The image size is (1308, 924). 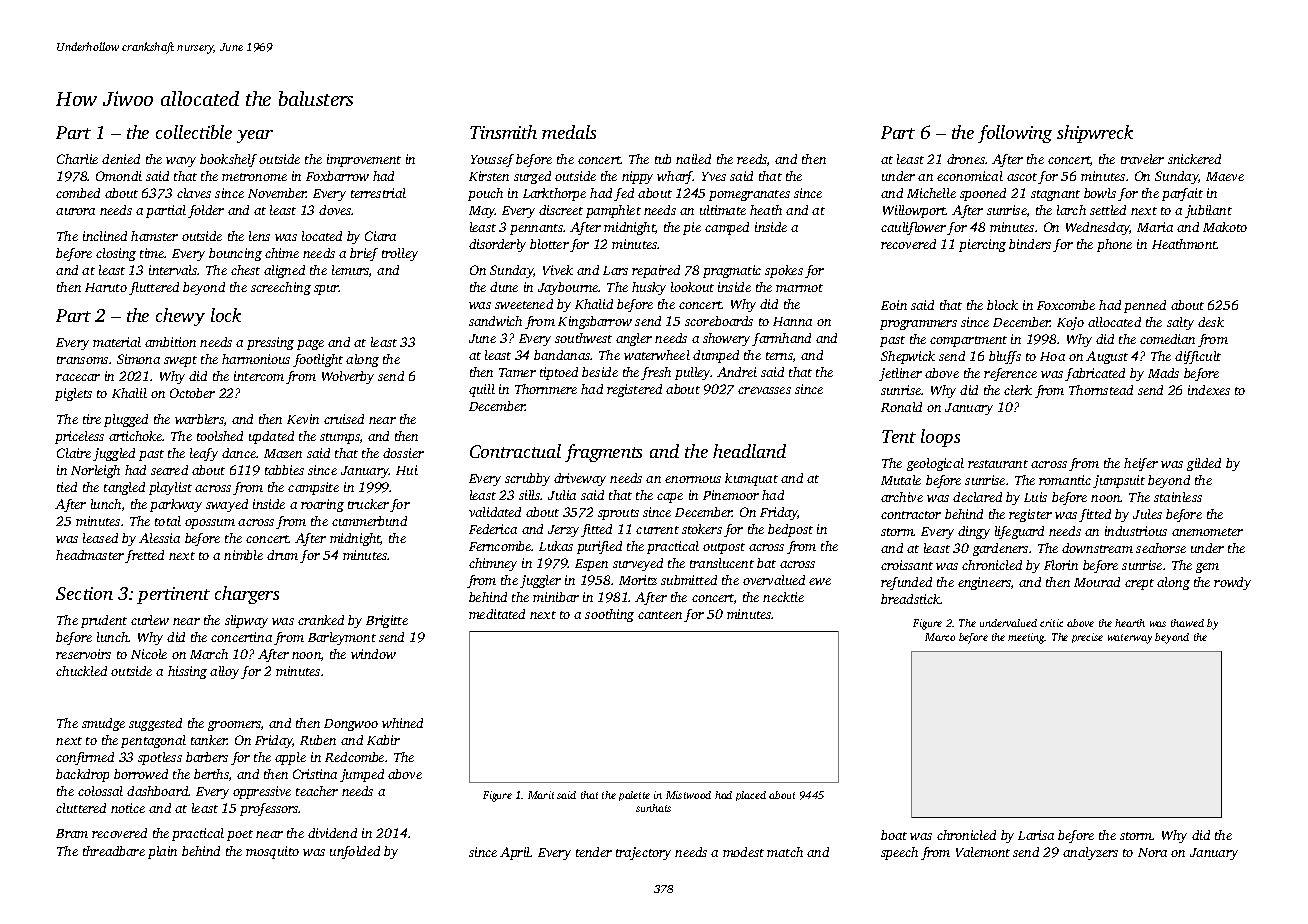 I want to click on parkway, so click(x=176, y=505).
